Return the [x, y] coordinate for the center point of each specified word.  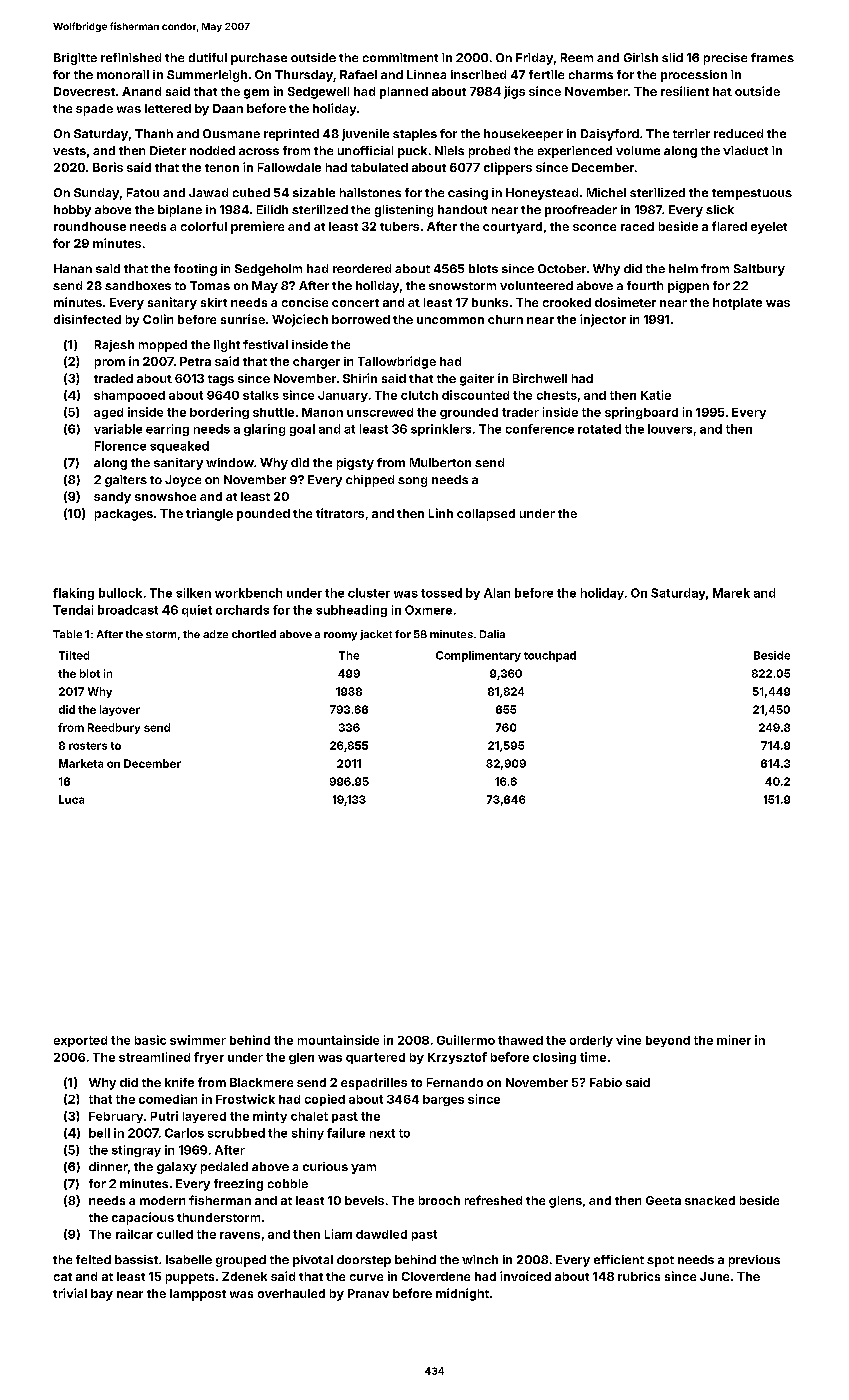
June [714, 1276]
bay [102, 1295]
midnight [462, 1294]
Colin [158, 319]
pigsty [355, 464]
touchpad [550, 656]
